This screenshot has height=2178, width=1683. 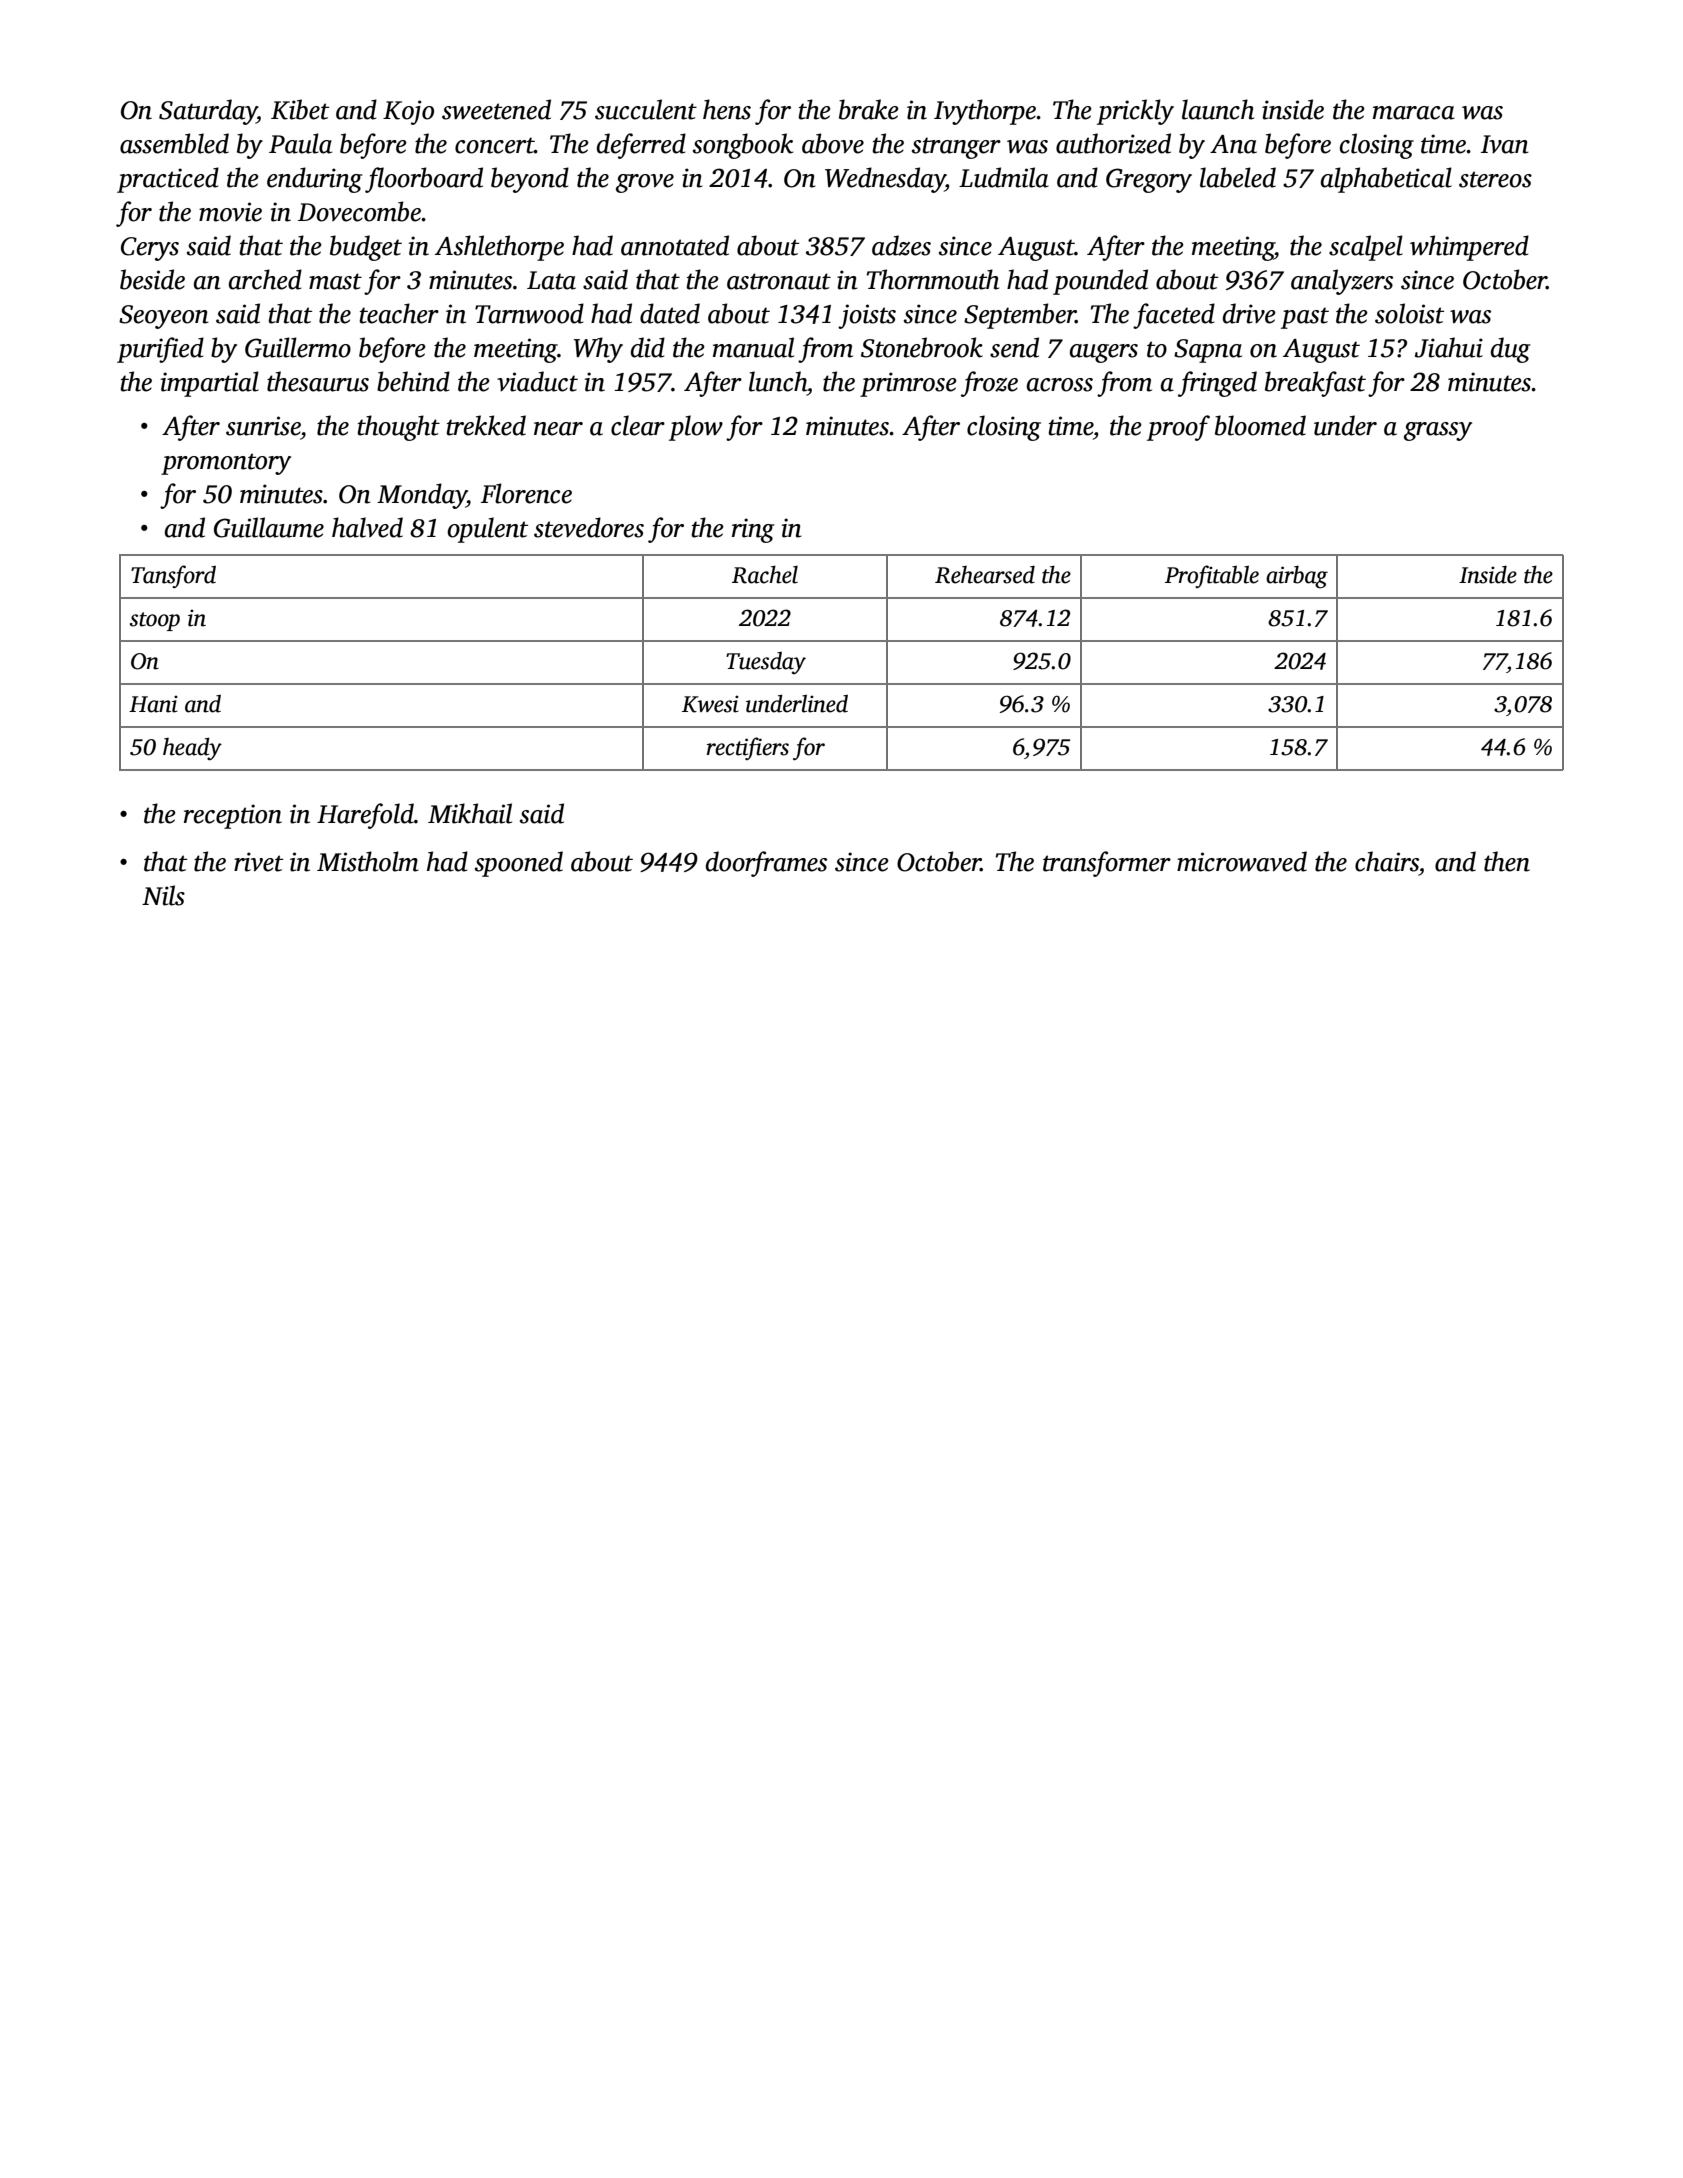 I want to click on rivet, so click(x=258, y=862).
